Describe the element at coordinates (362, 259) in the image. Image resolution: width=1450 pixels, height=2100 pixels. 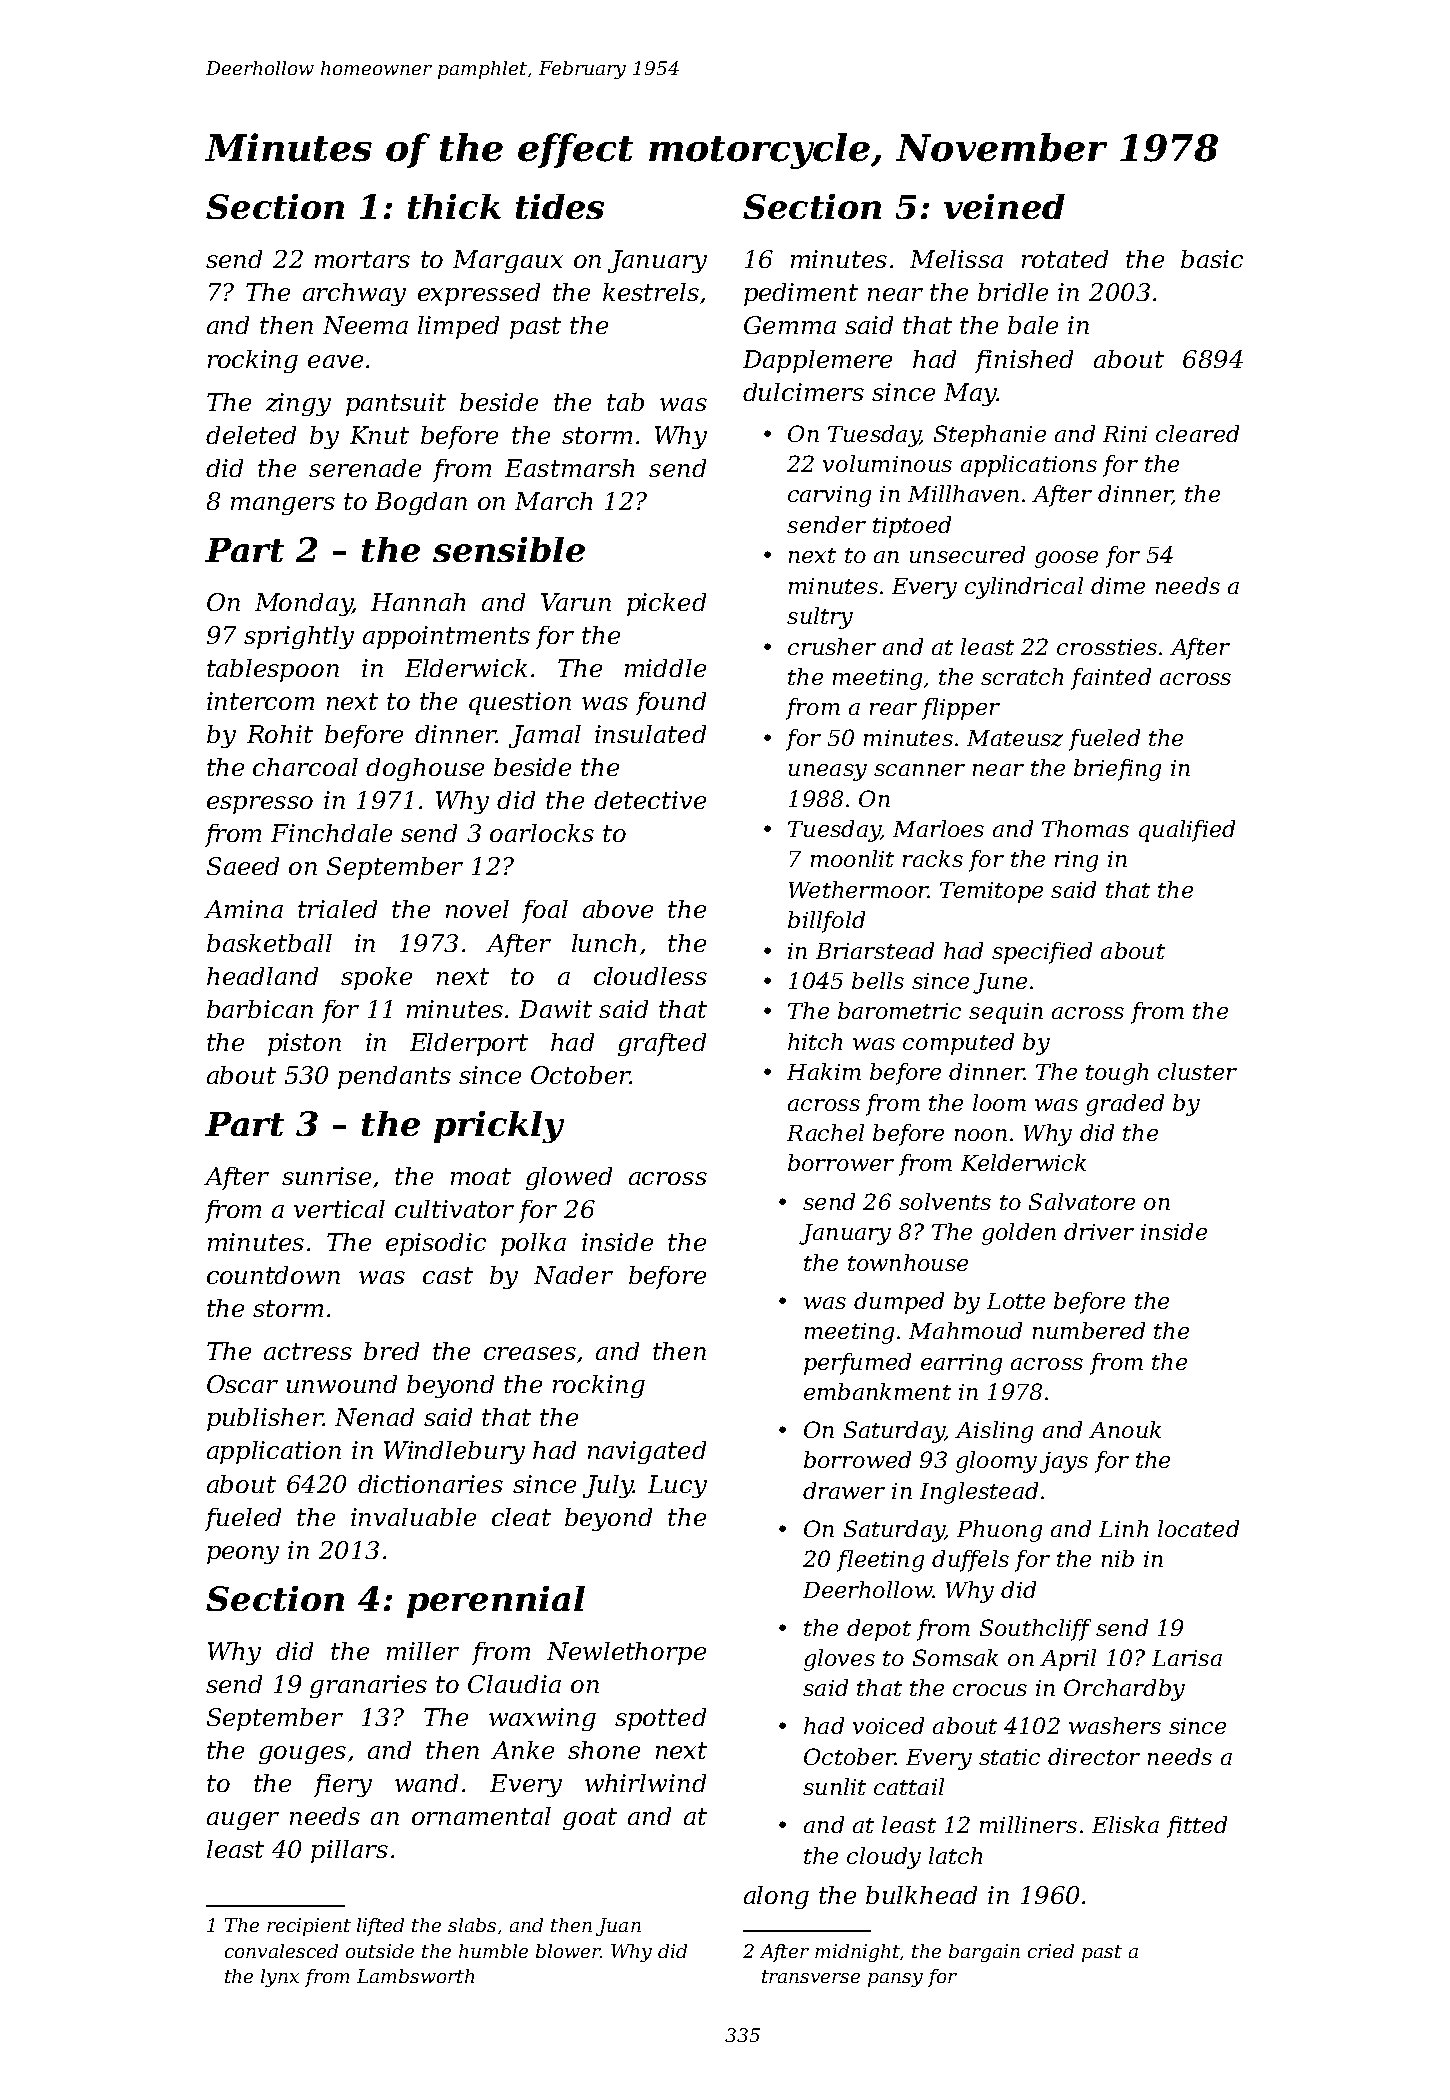
I see `mortars` at that location.
